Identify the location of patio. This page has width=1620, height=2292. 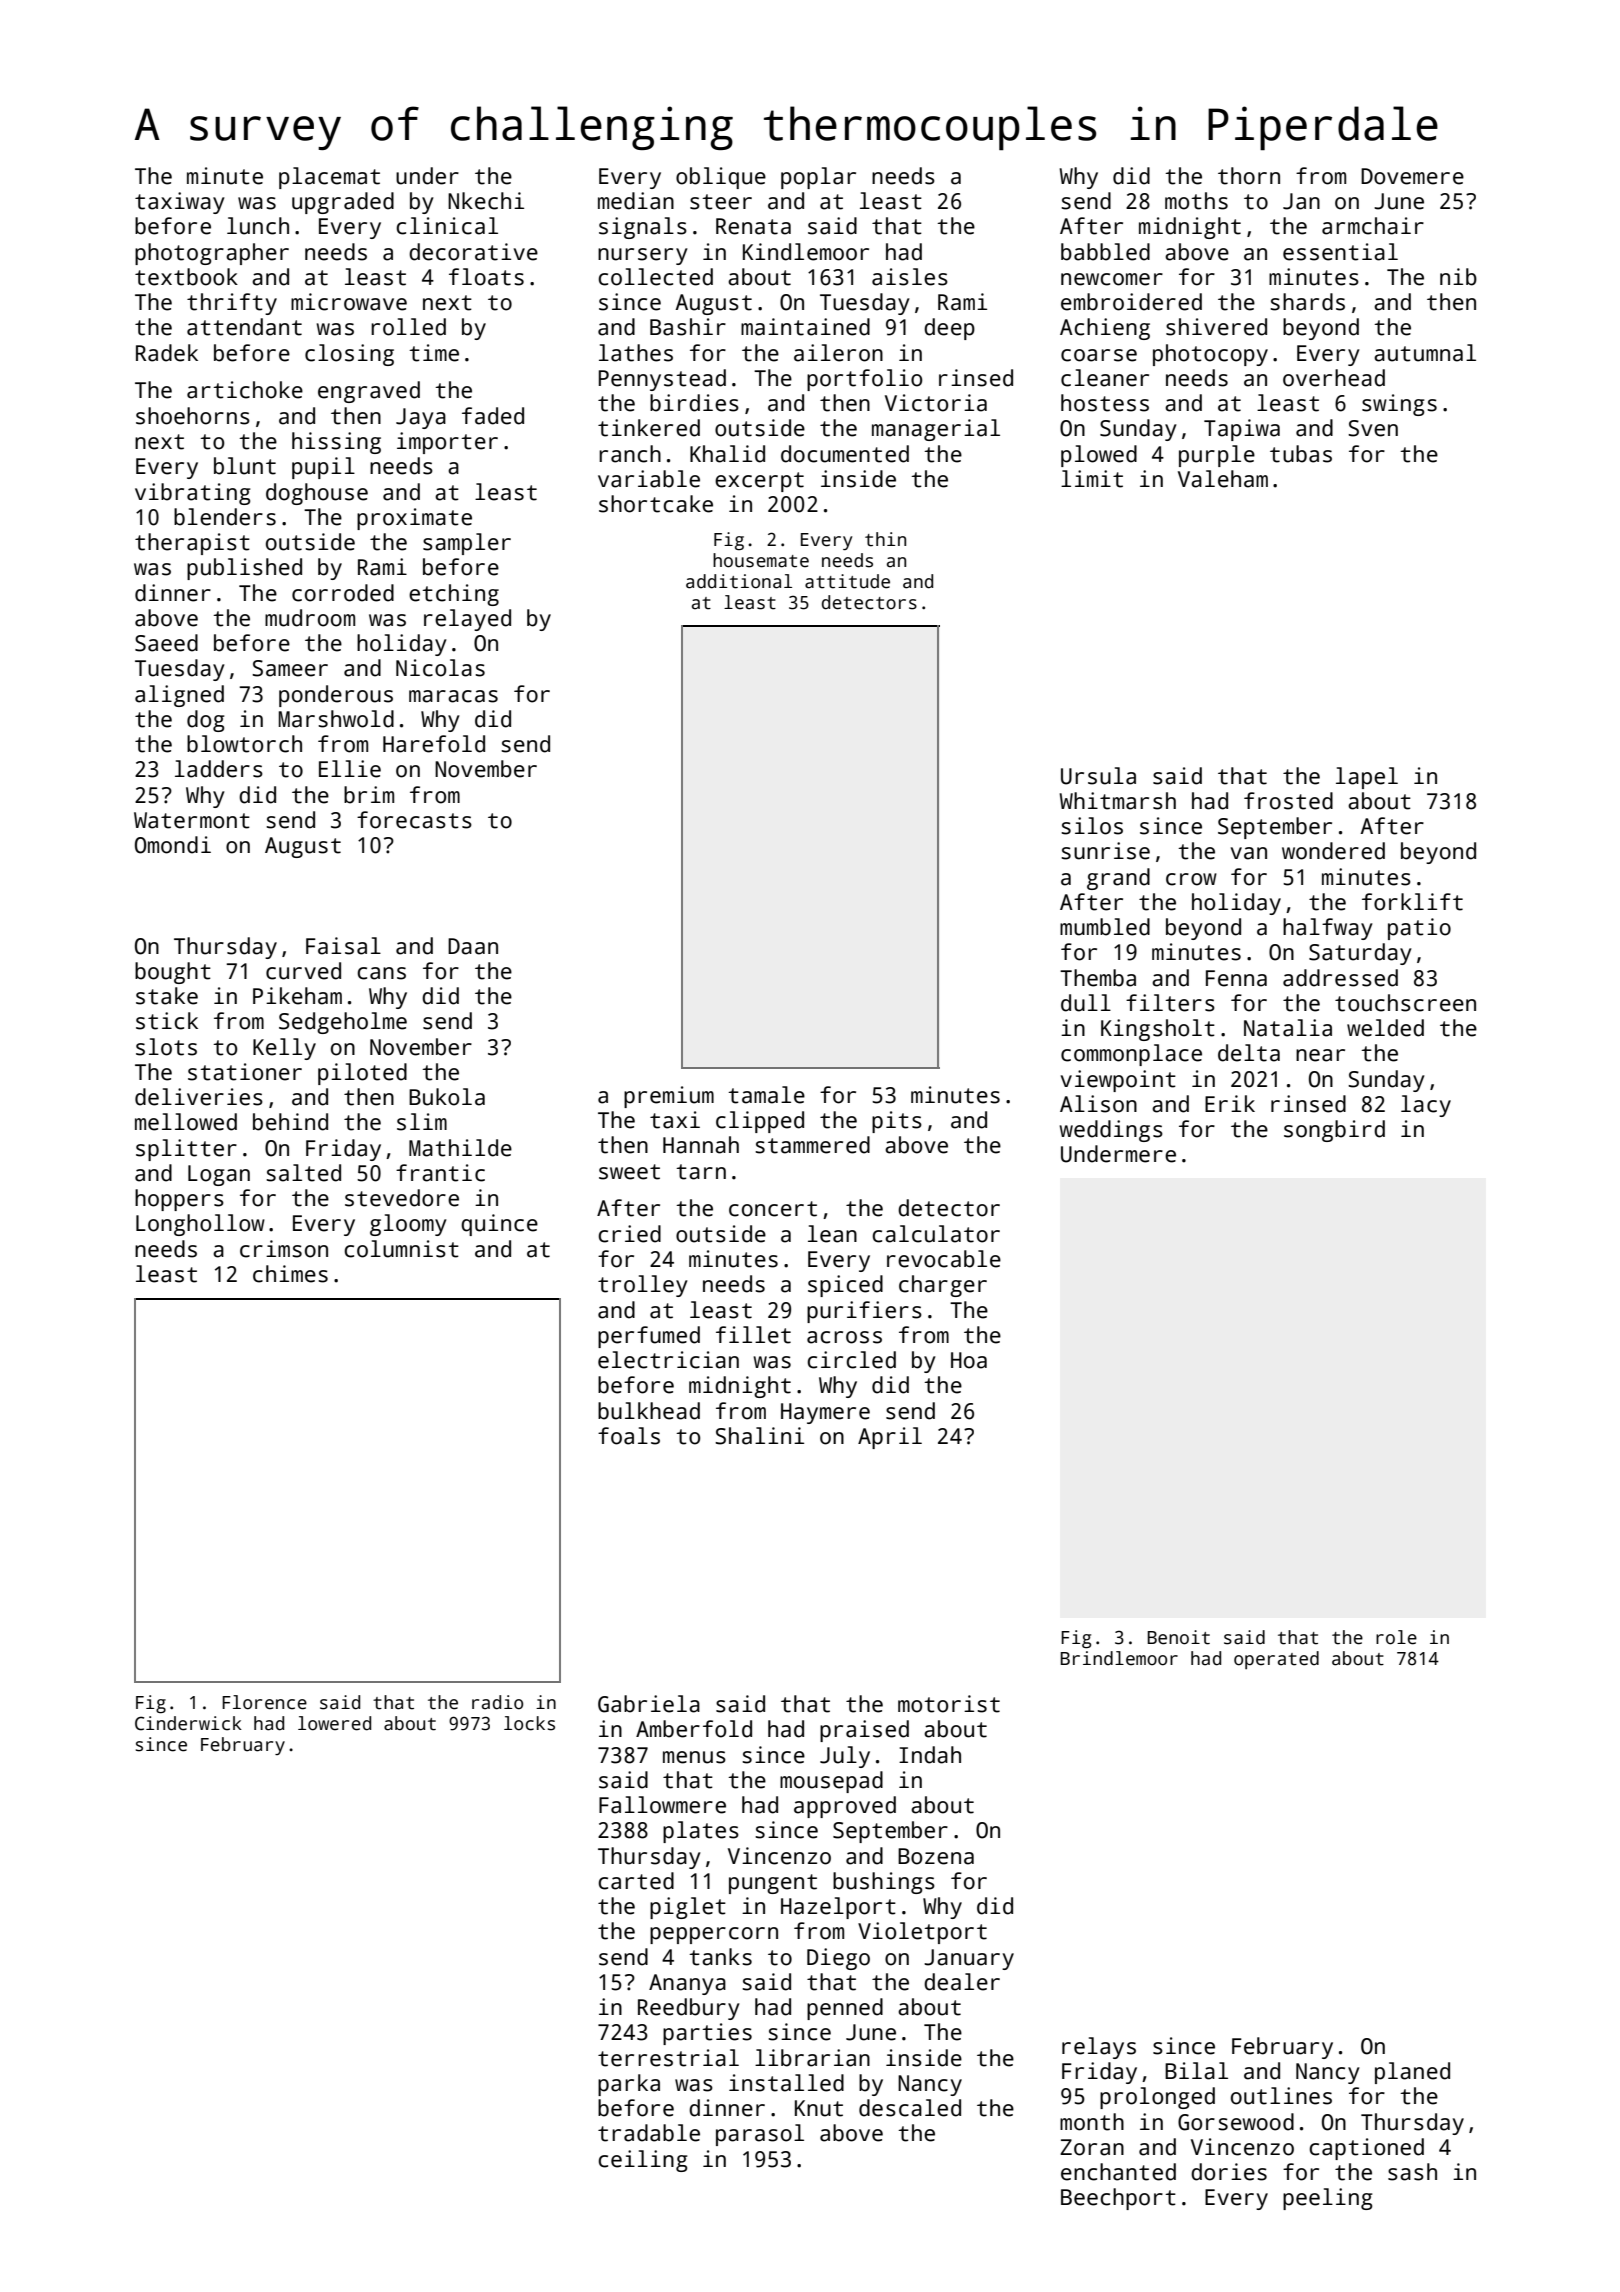
(1419, 929).
